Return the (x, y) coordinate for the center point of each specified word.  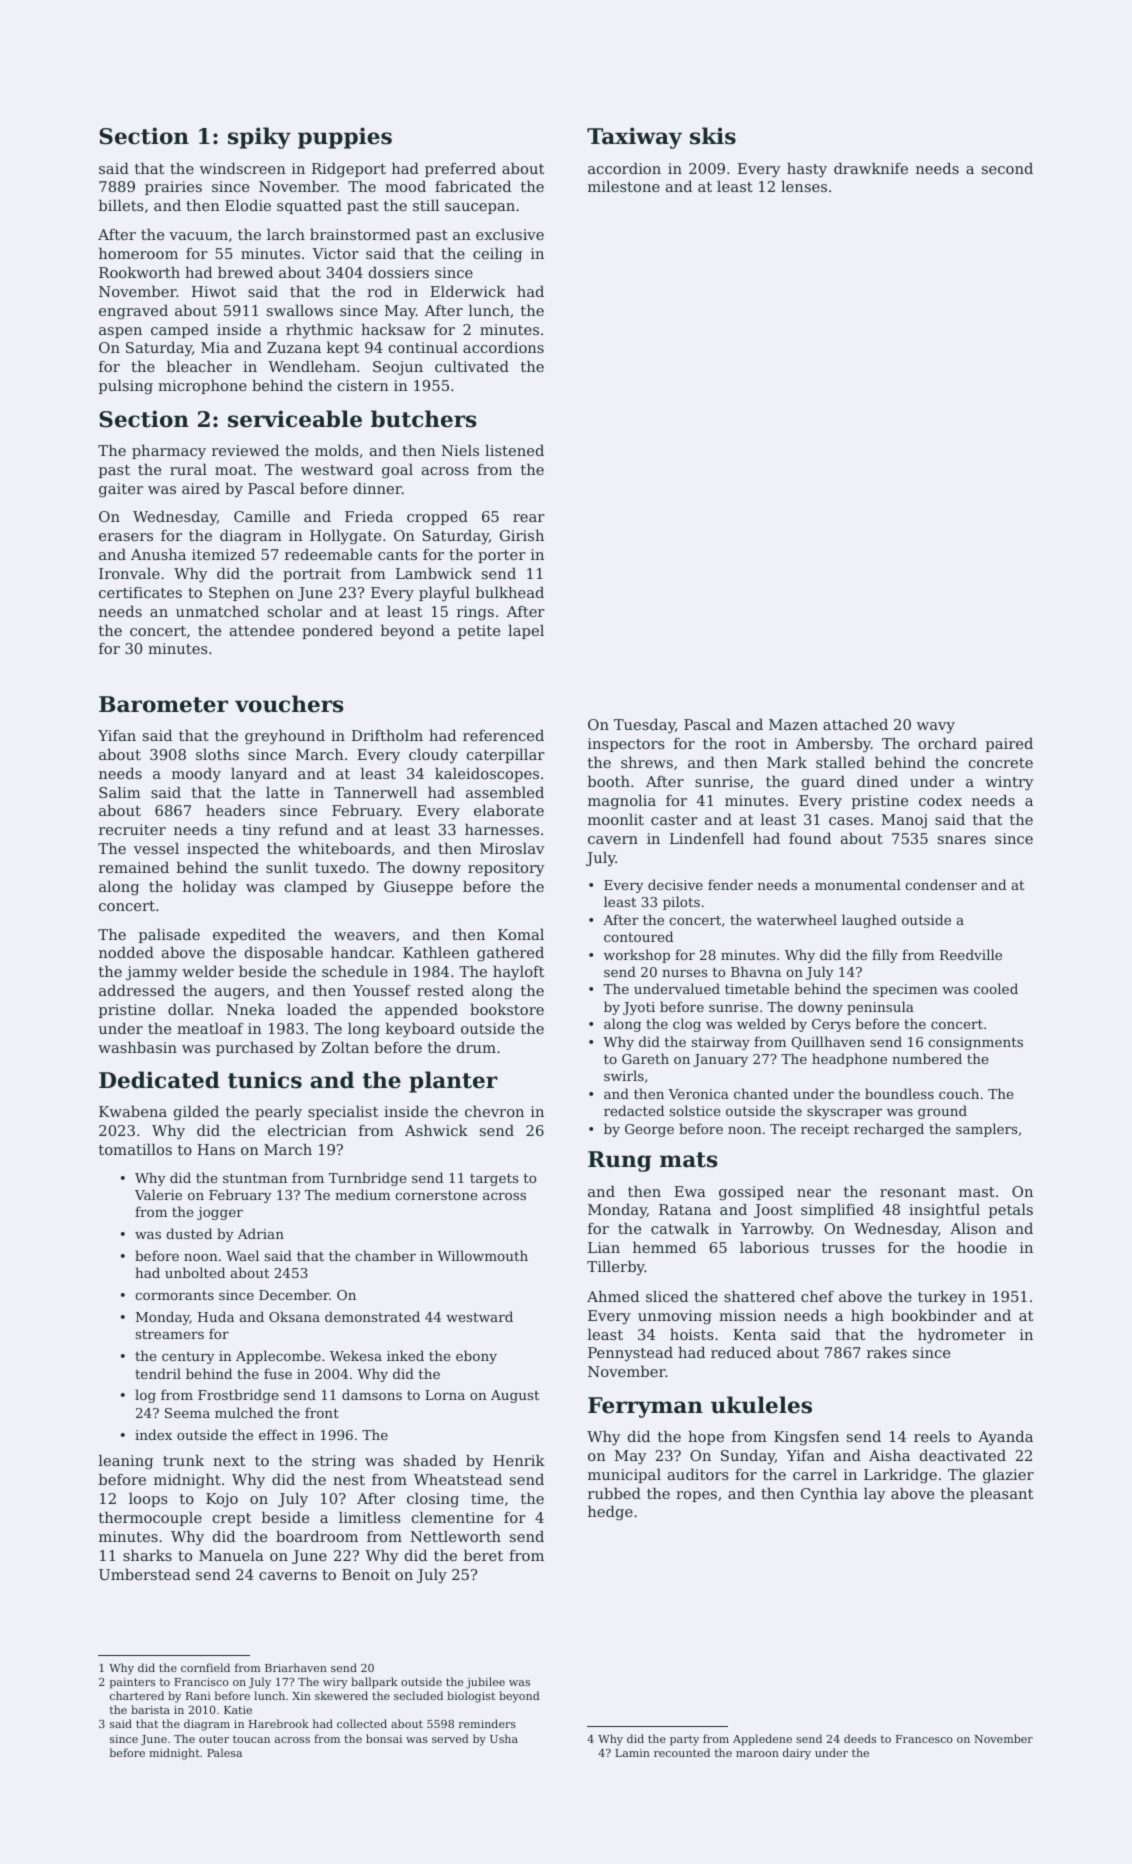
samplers (986, 1130)
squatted (309, 207)
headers (235, 810)
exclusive (510, 234)
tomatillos (135, 1149)
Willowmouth (482, 1255)
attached (855, 724)
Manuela (231, 1555)
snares (962, 840)
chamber (385, 1255)
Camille (262, 516)
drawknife (871, 168)
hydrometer (962, 1336)
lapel (526, 632)
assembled (505, 792)
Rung (620, 1161)
